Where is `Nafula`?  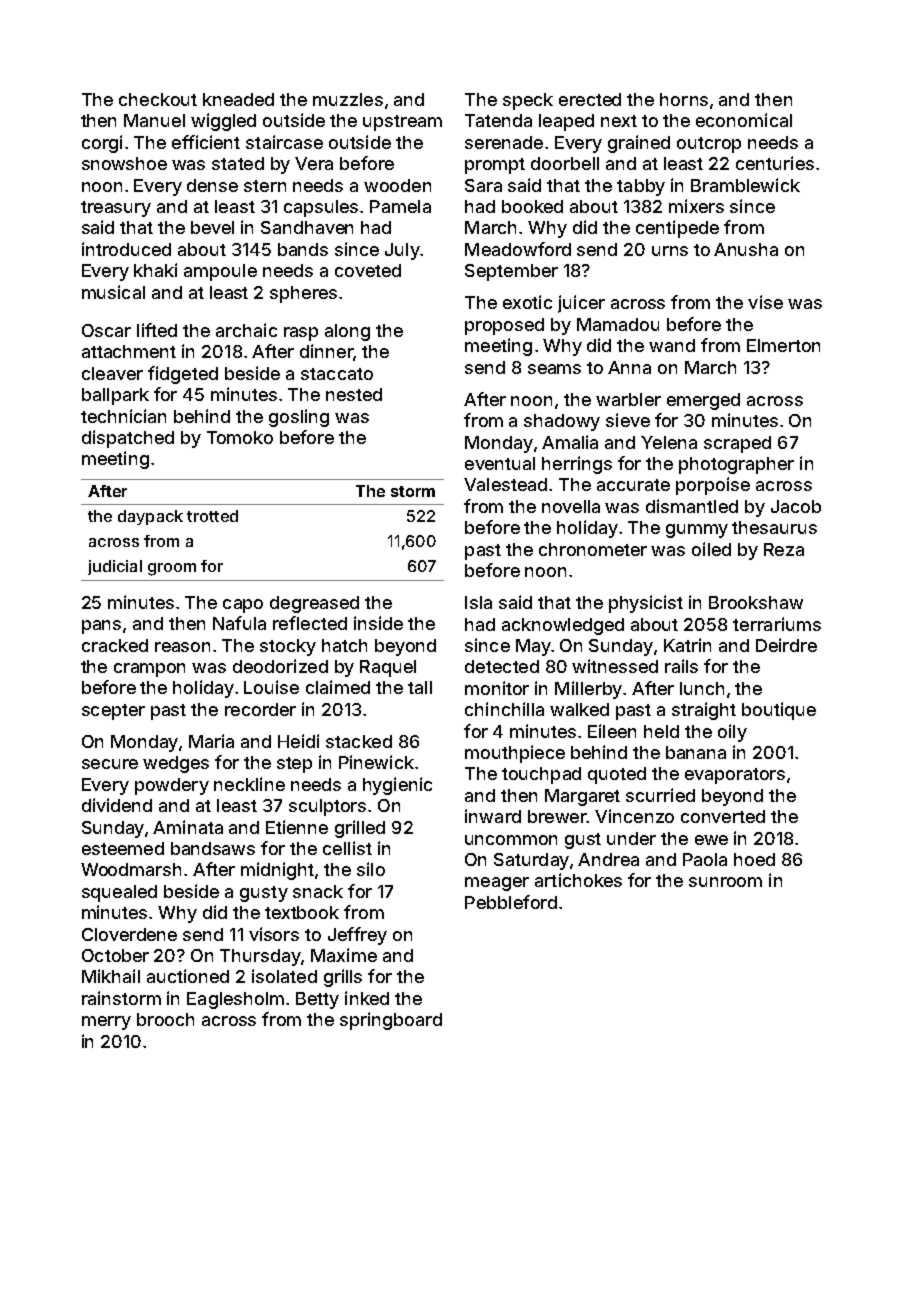
Nafula is located at coordinates (239, 623).
